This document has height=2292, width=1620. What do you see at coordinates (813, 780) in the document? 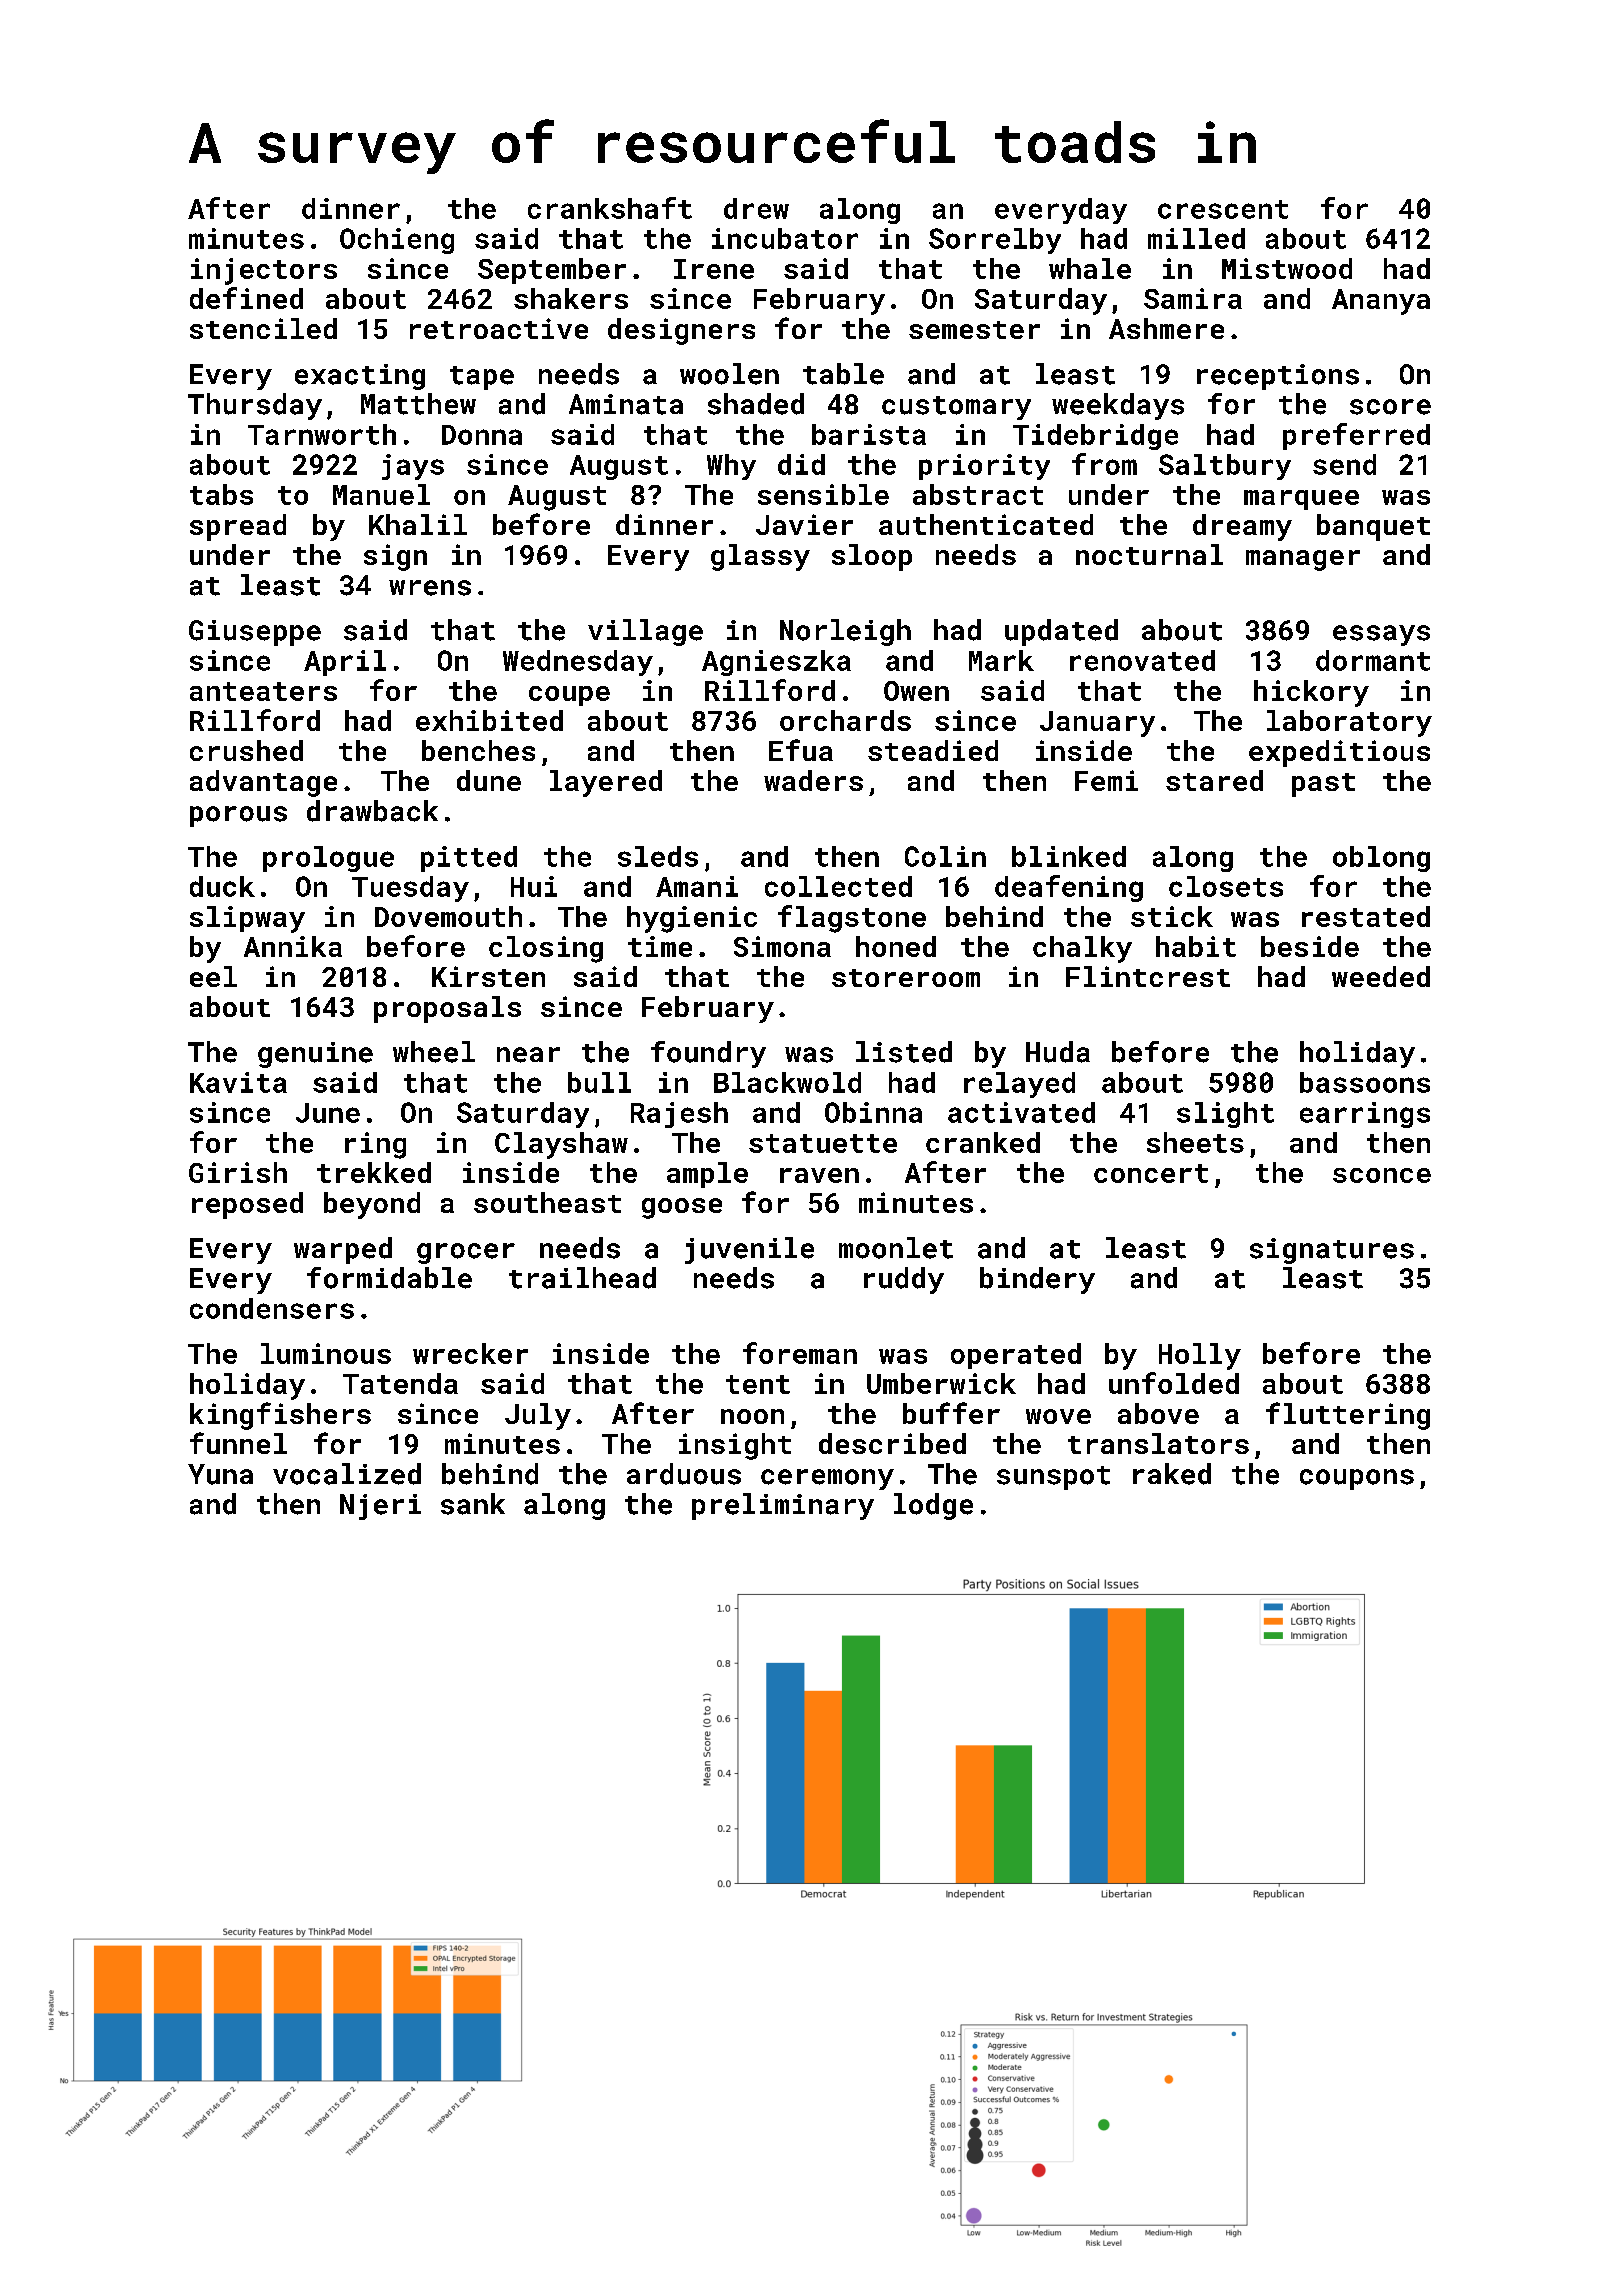
I see `waders` at bounding box center [813, 780].
